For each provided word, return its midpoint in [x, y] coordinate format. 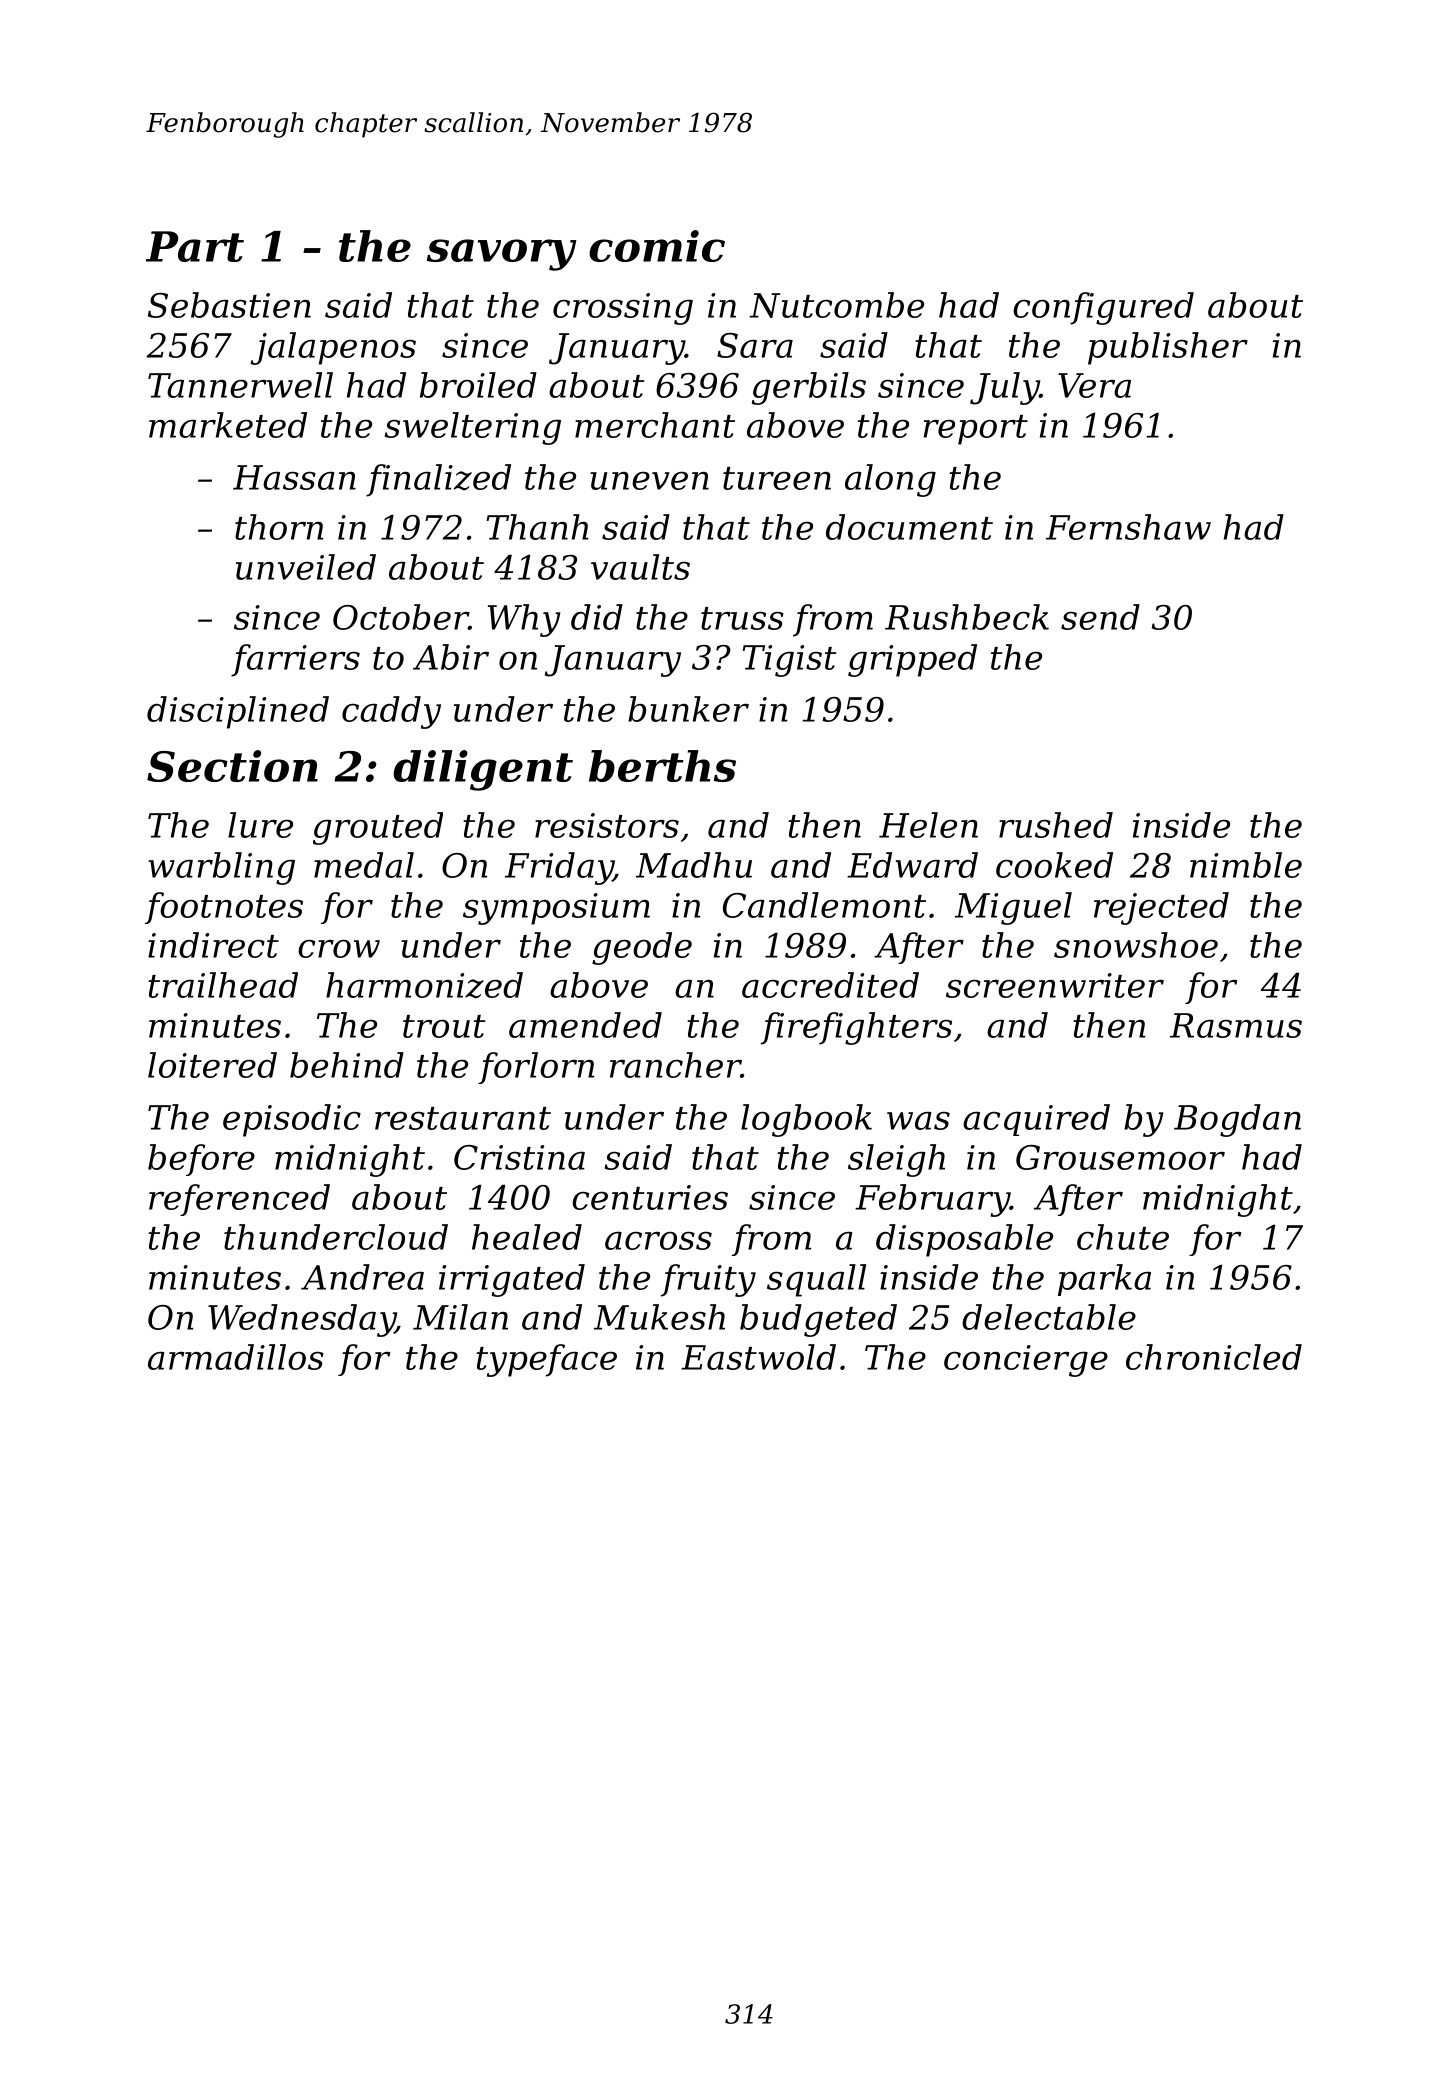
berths [662, 766]
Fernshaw [1128, 527]
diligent [483, 770]
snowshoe [1136, 945]
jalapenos [333, 348]
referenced [239, 1200]
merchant [655, 425]
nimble [1246, 865]
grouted [378, 828]
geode [642, 948]
